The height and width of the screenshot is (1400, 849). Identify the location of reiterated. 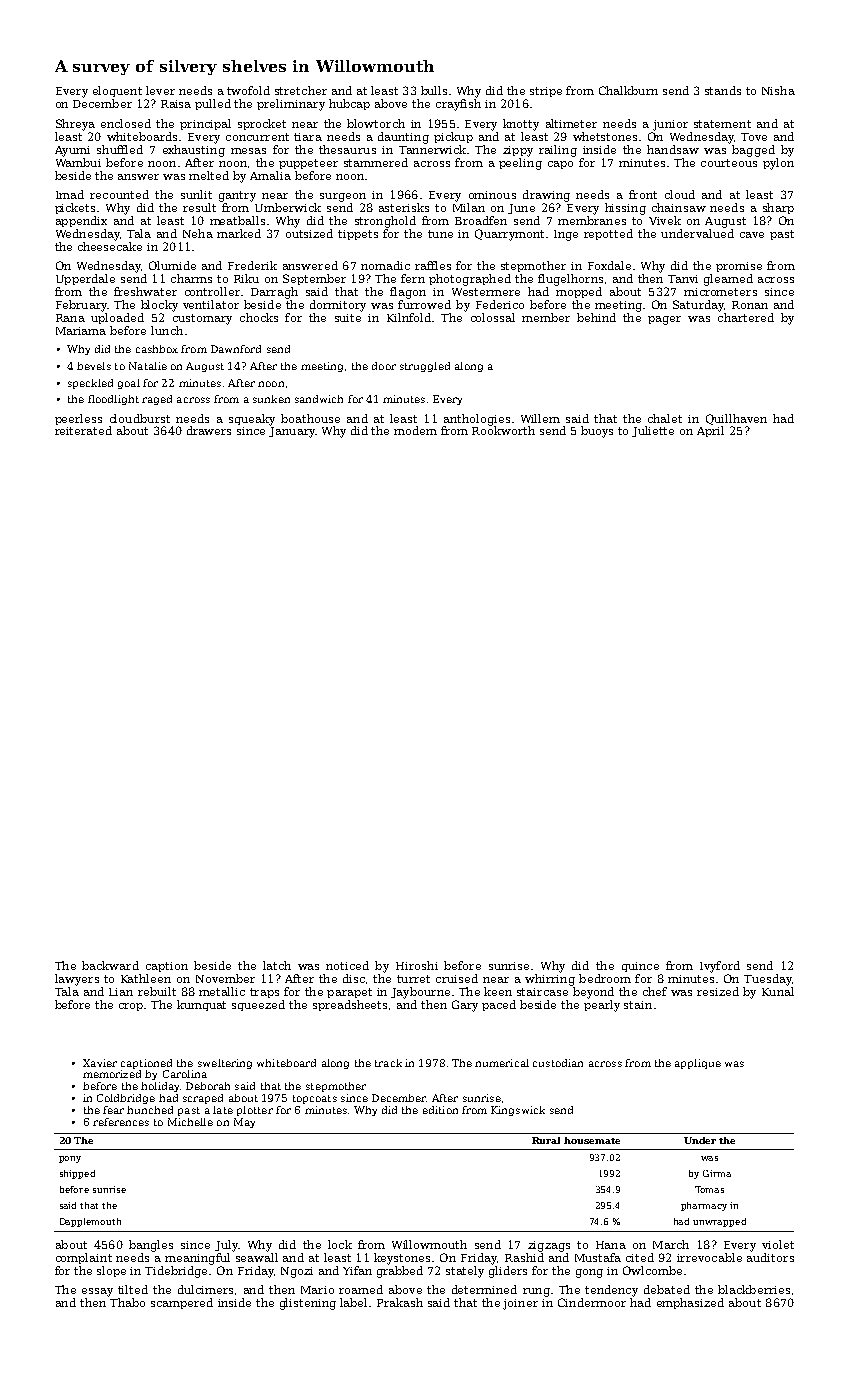
(83, 430).
